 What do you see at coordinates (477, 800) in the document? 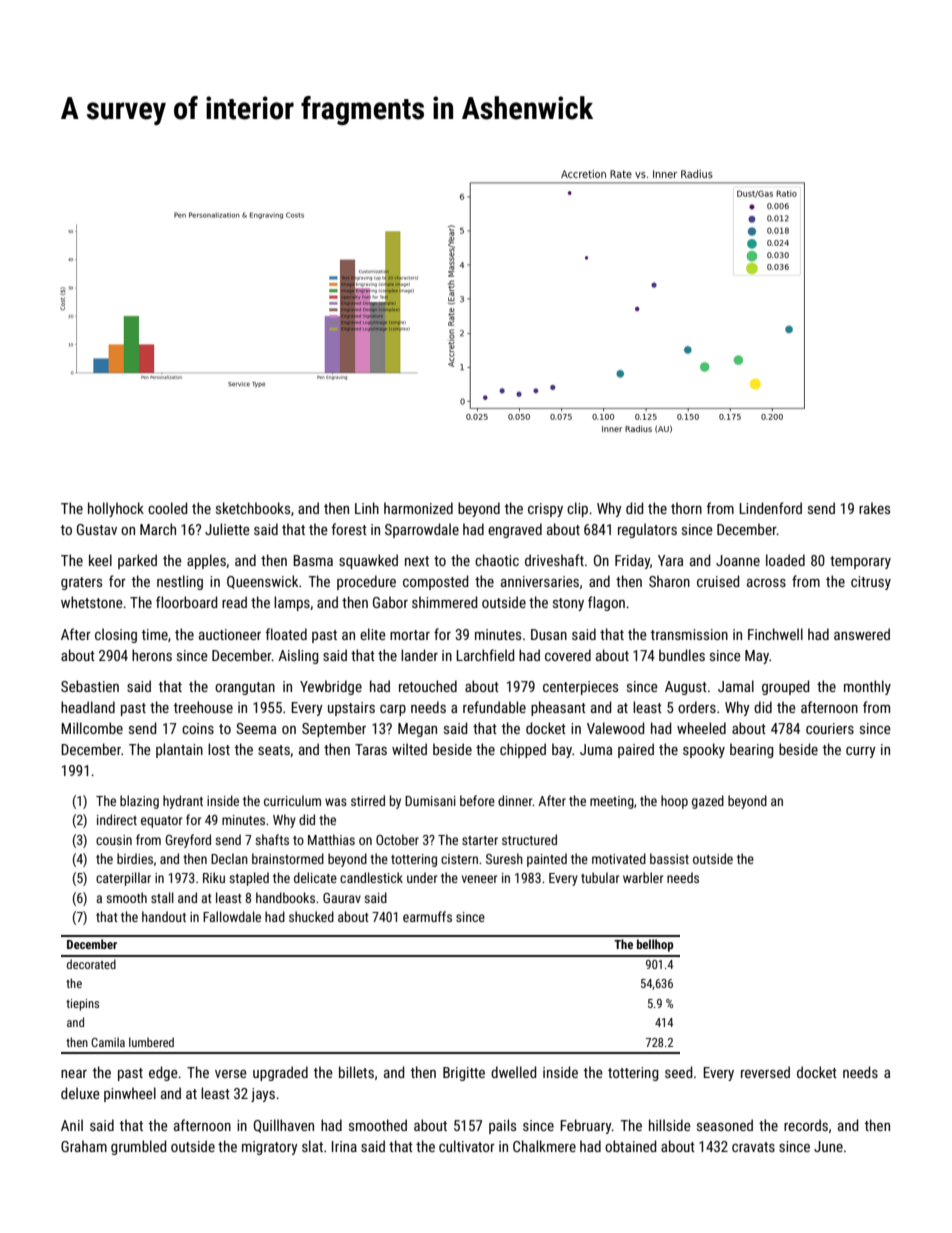
I see `before` at bounding box center [477, 800].
